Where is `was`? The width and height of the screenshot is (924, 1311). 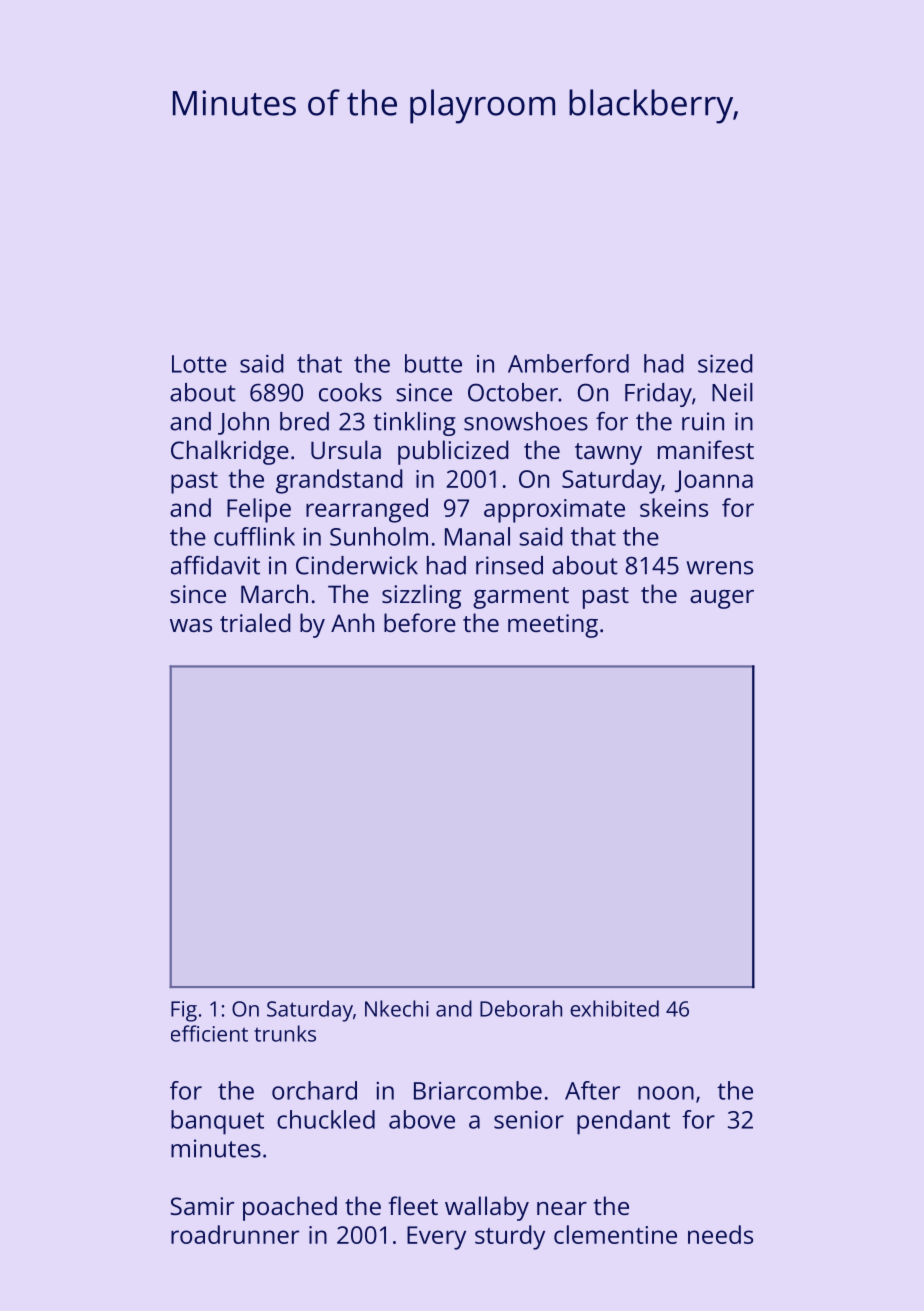 was is located at coordinates (191, 625).
